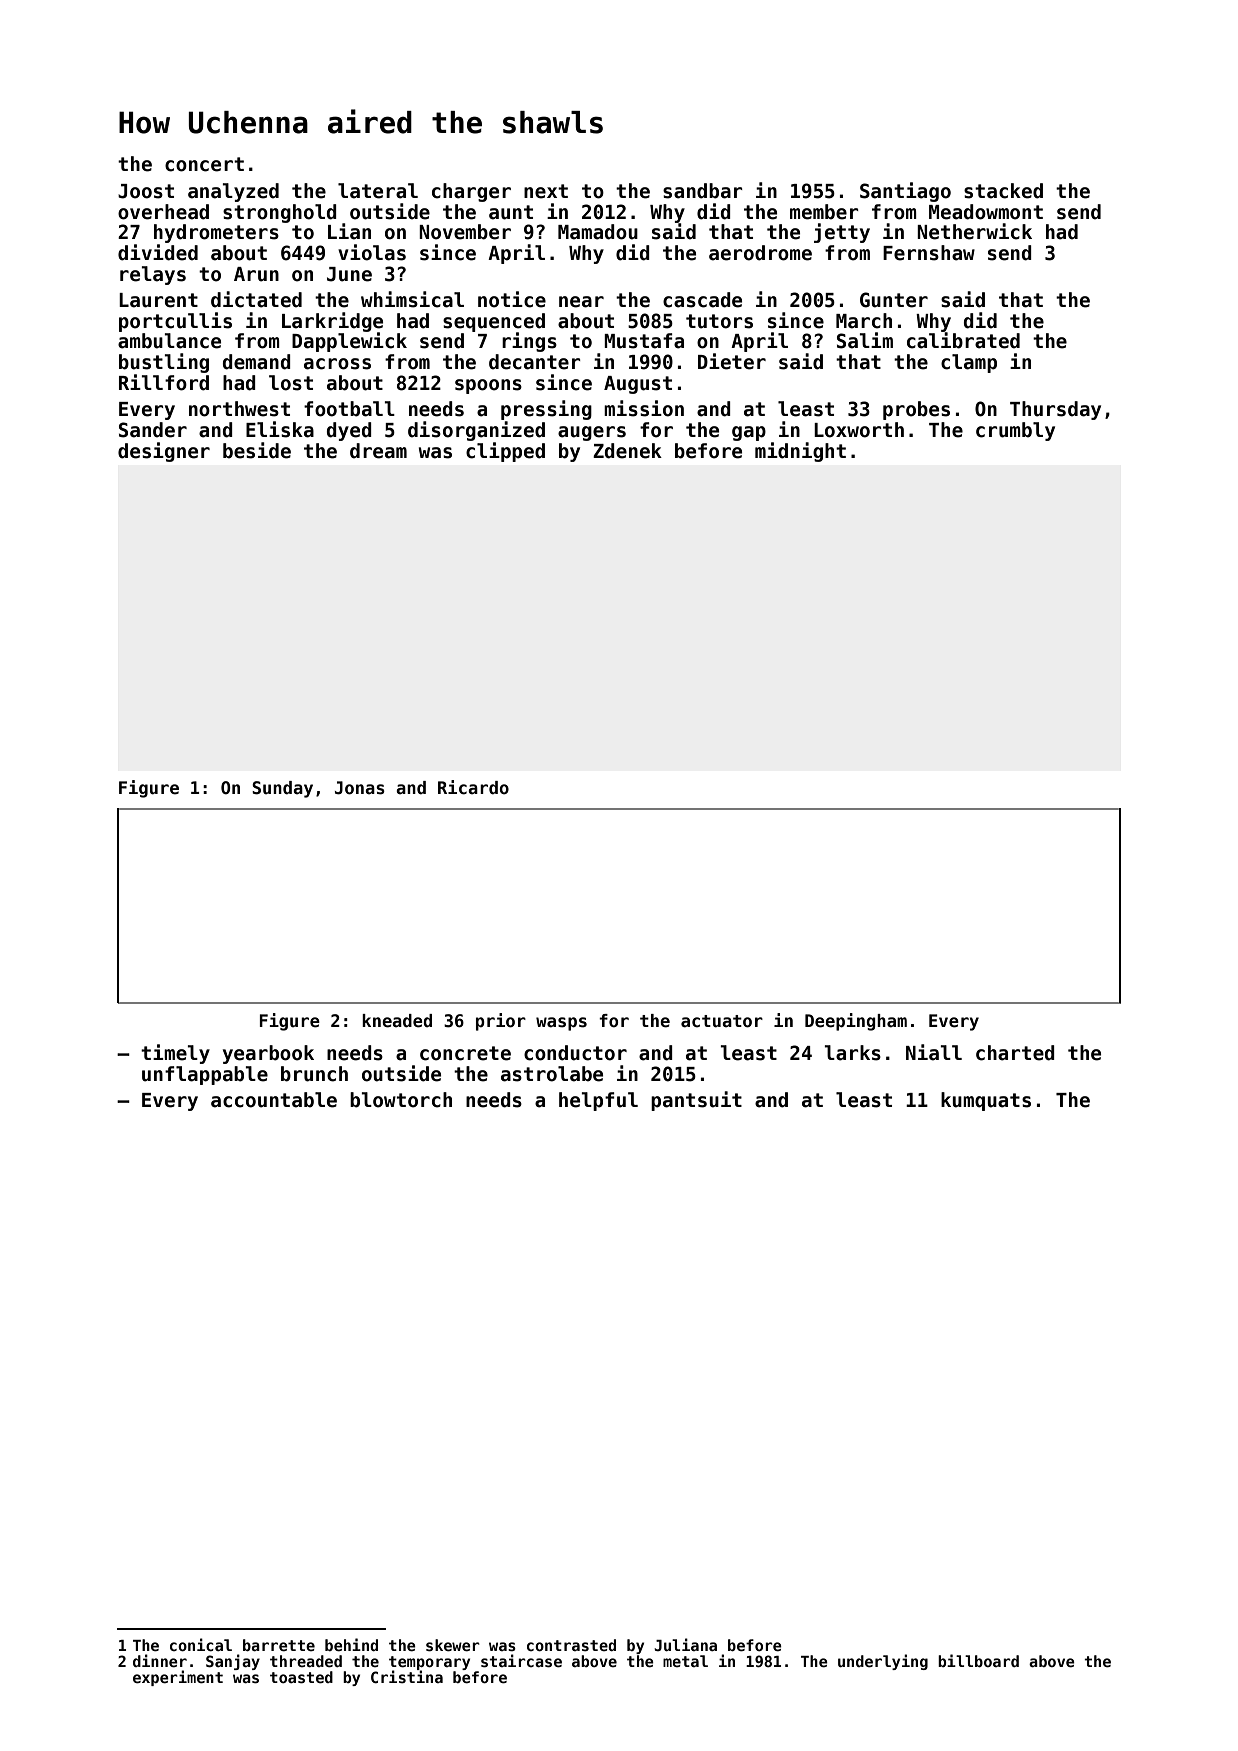  Describe the element at coordinates (163, 212) in the screenshot. I see `overhead` at that location.
